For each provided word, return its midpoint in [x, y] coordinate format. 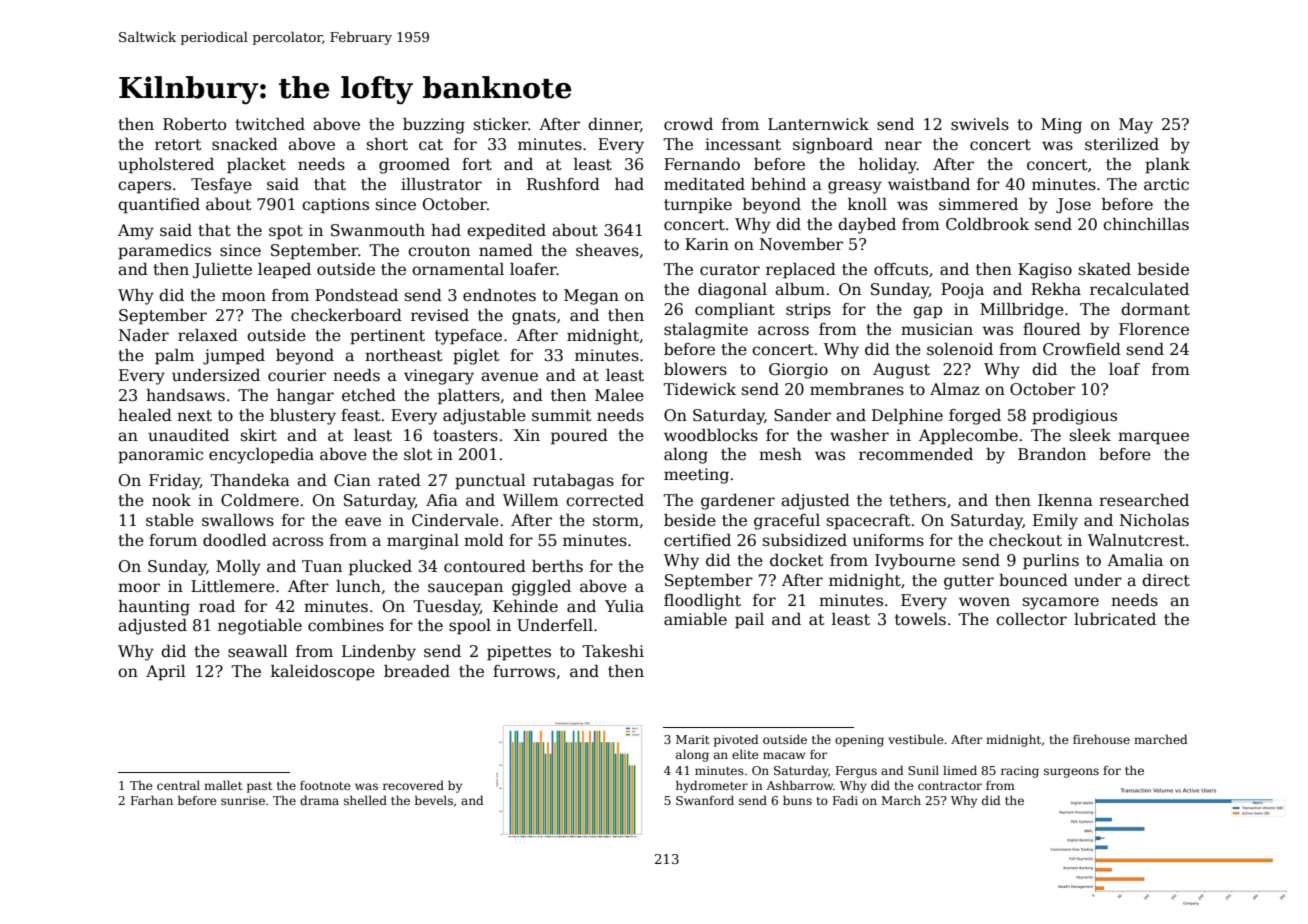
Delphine [907, 417]
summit [562, 415]
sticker [501, 124]
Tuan [322, 566]
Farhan [152, 800]
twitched [270, 124]
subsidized [805, 540]
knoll [867, 204]
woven [984, 602]
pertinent [387, 337]
